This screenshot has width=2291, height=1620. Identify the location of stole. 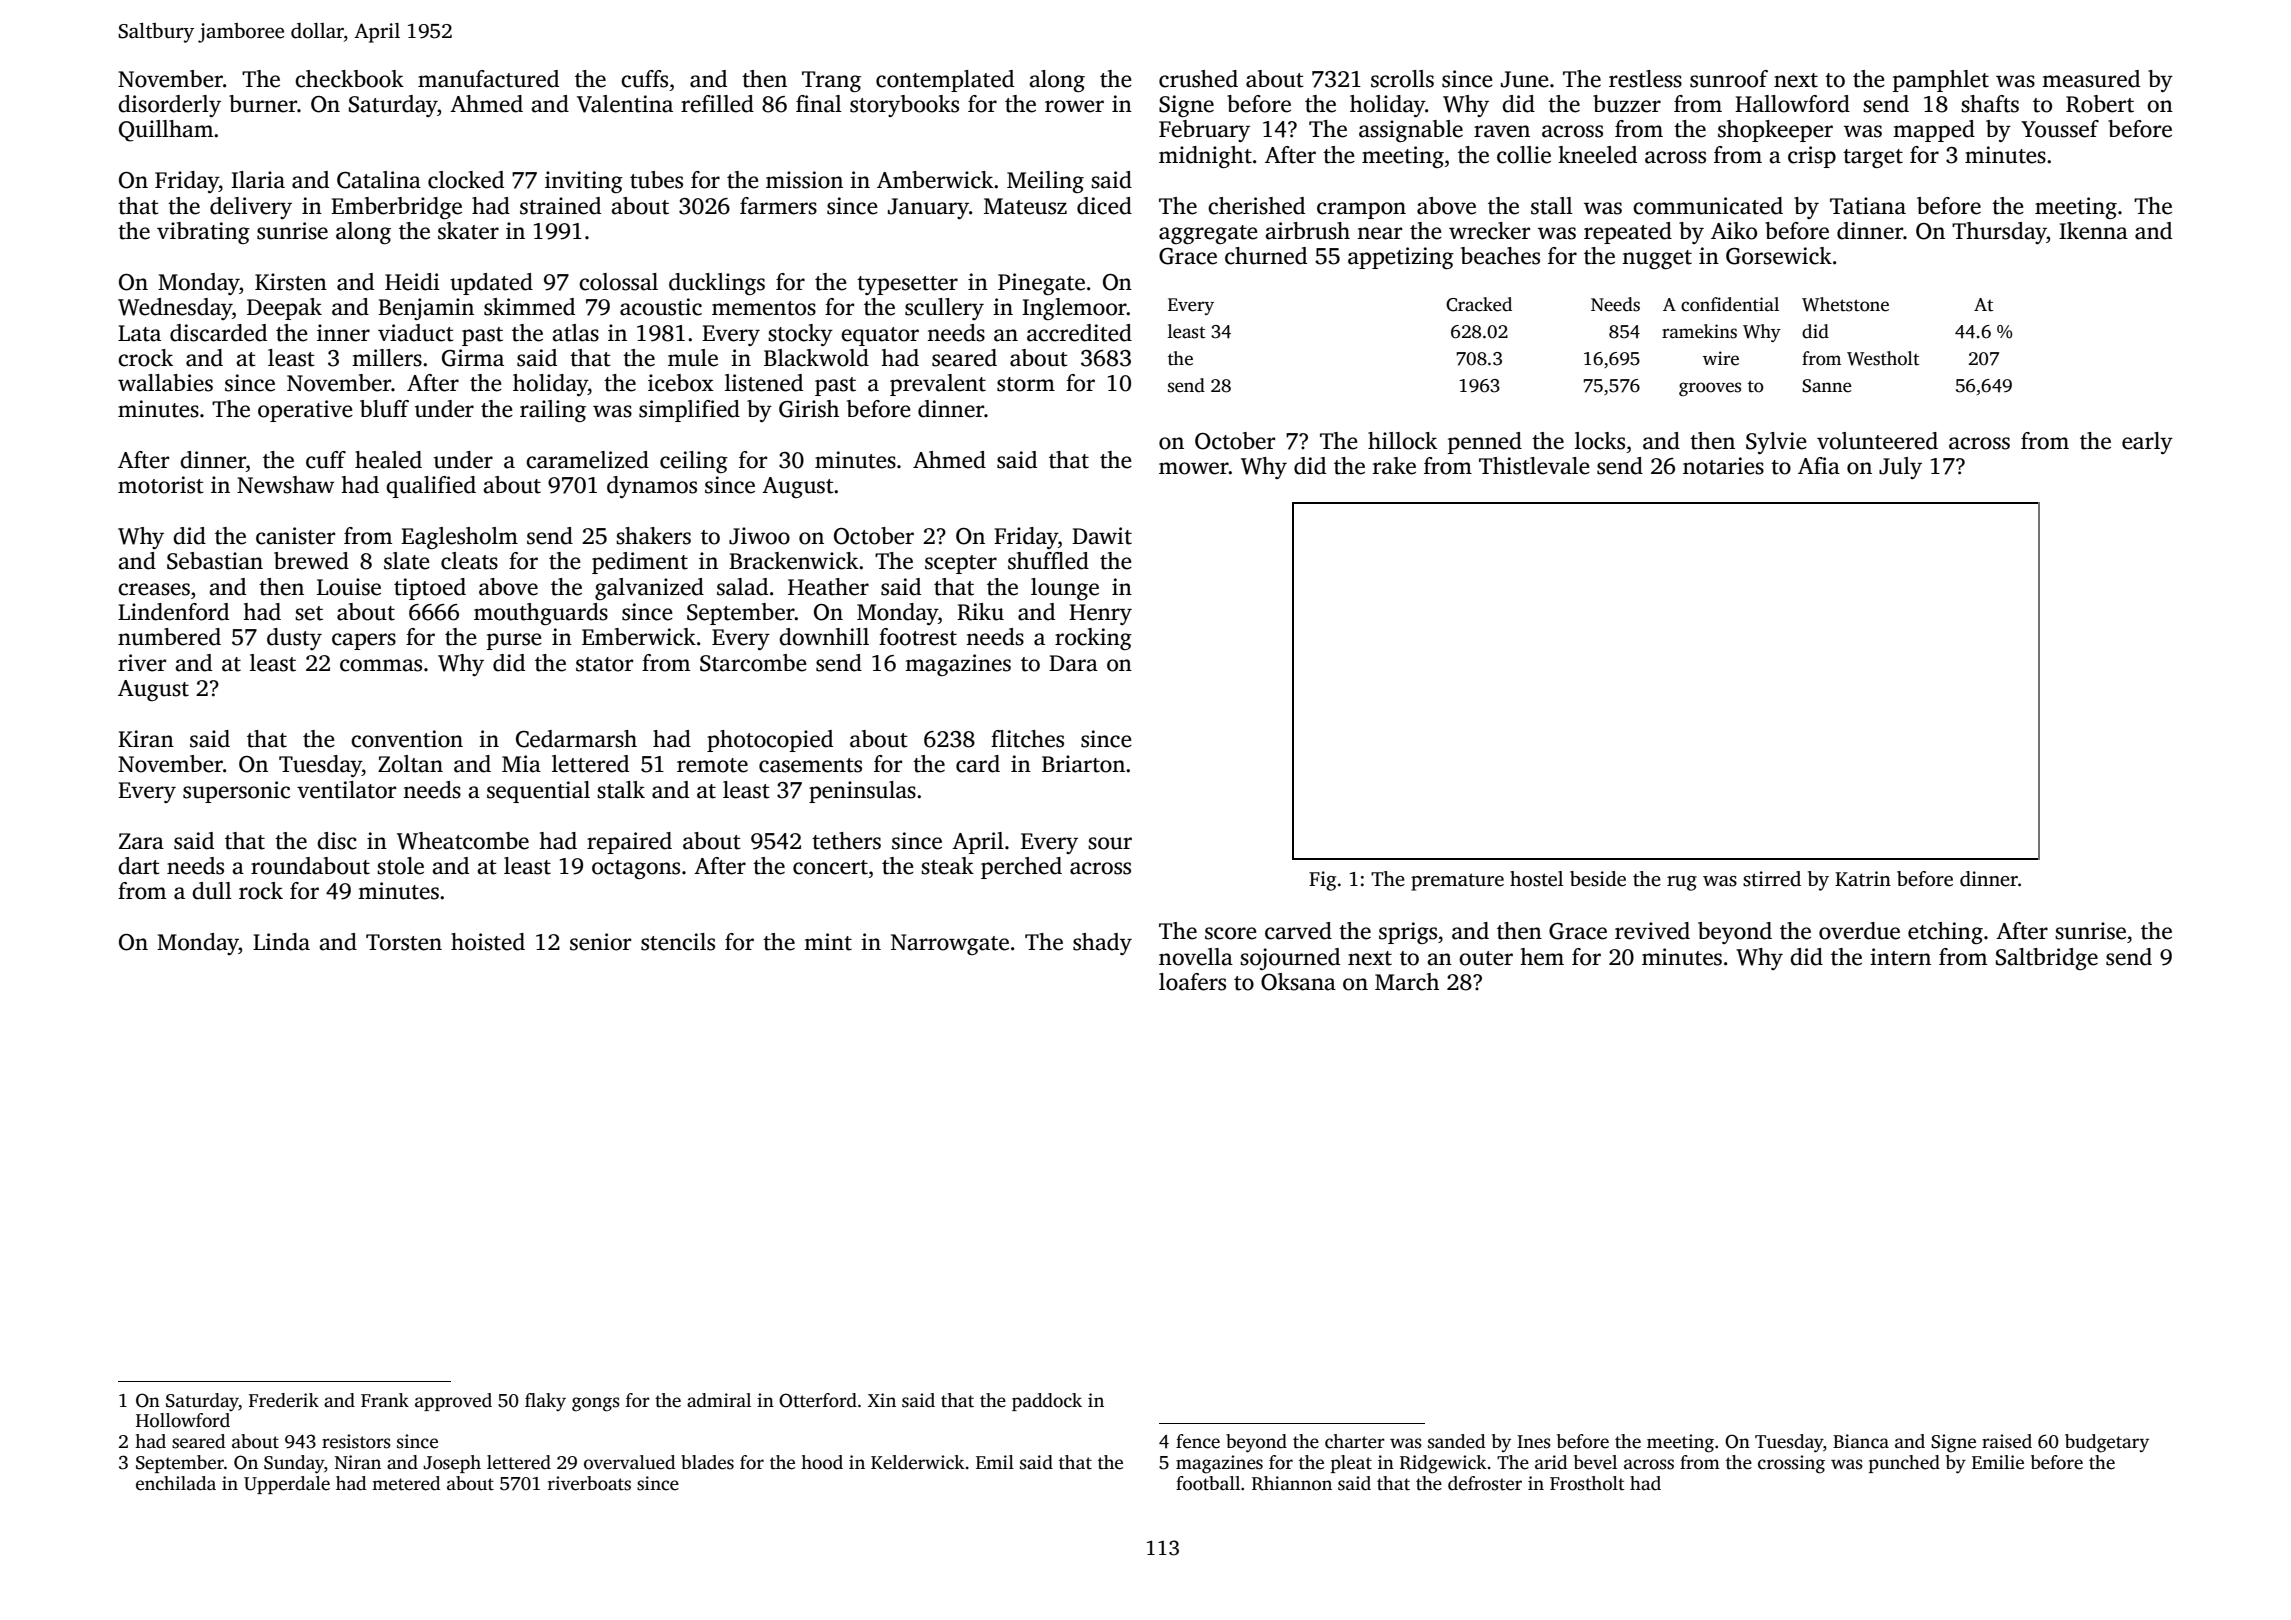
(400, 866).
